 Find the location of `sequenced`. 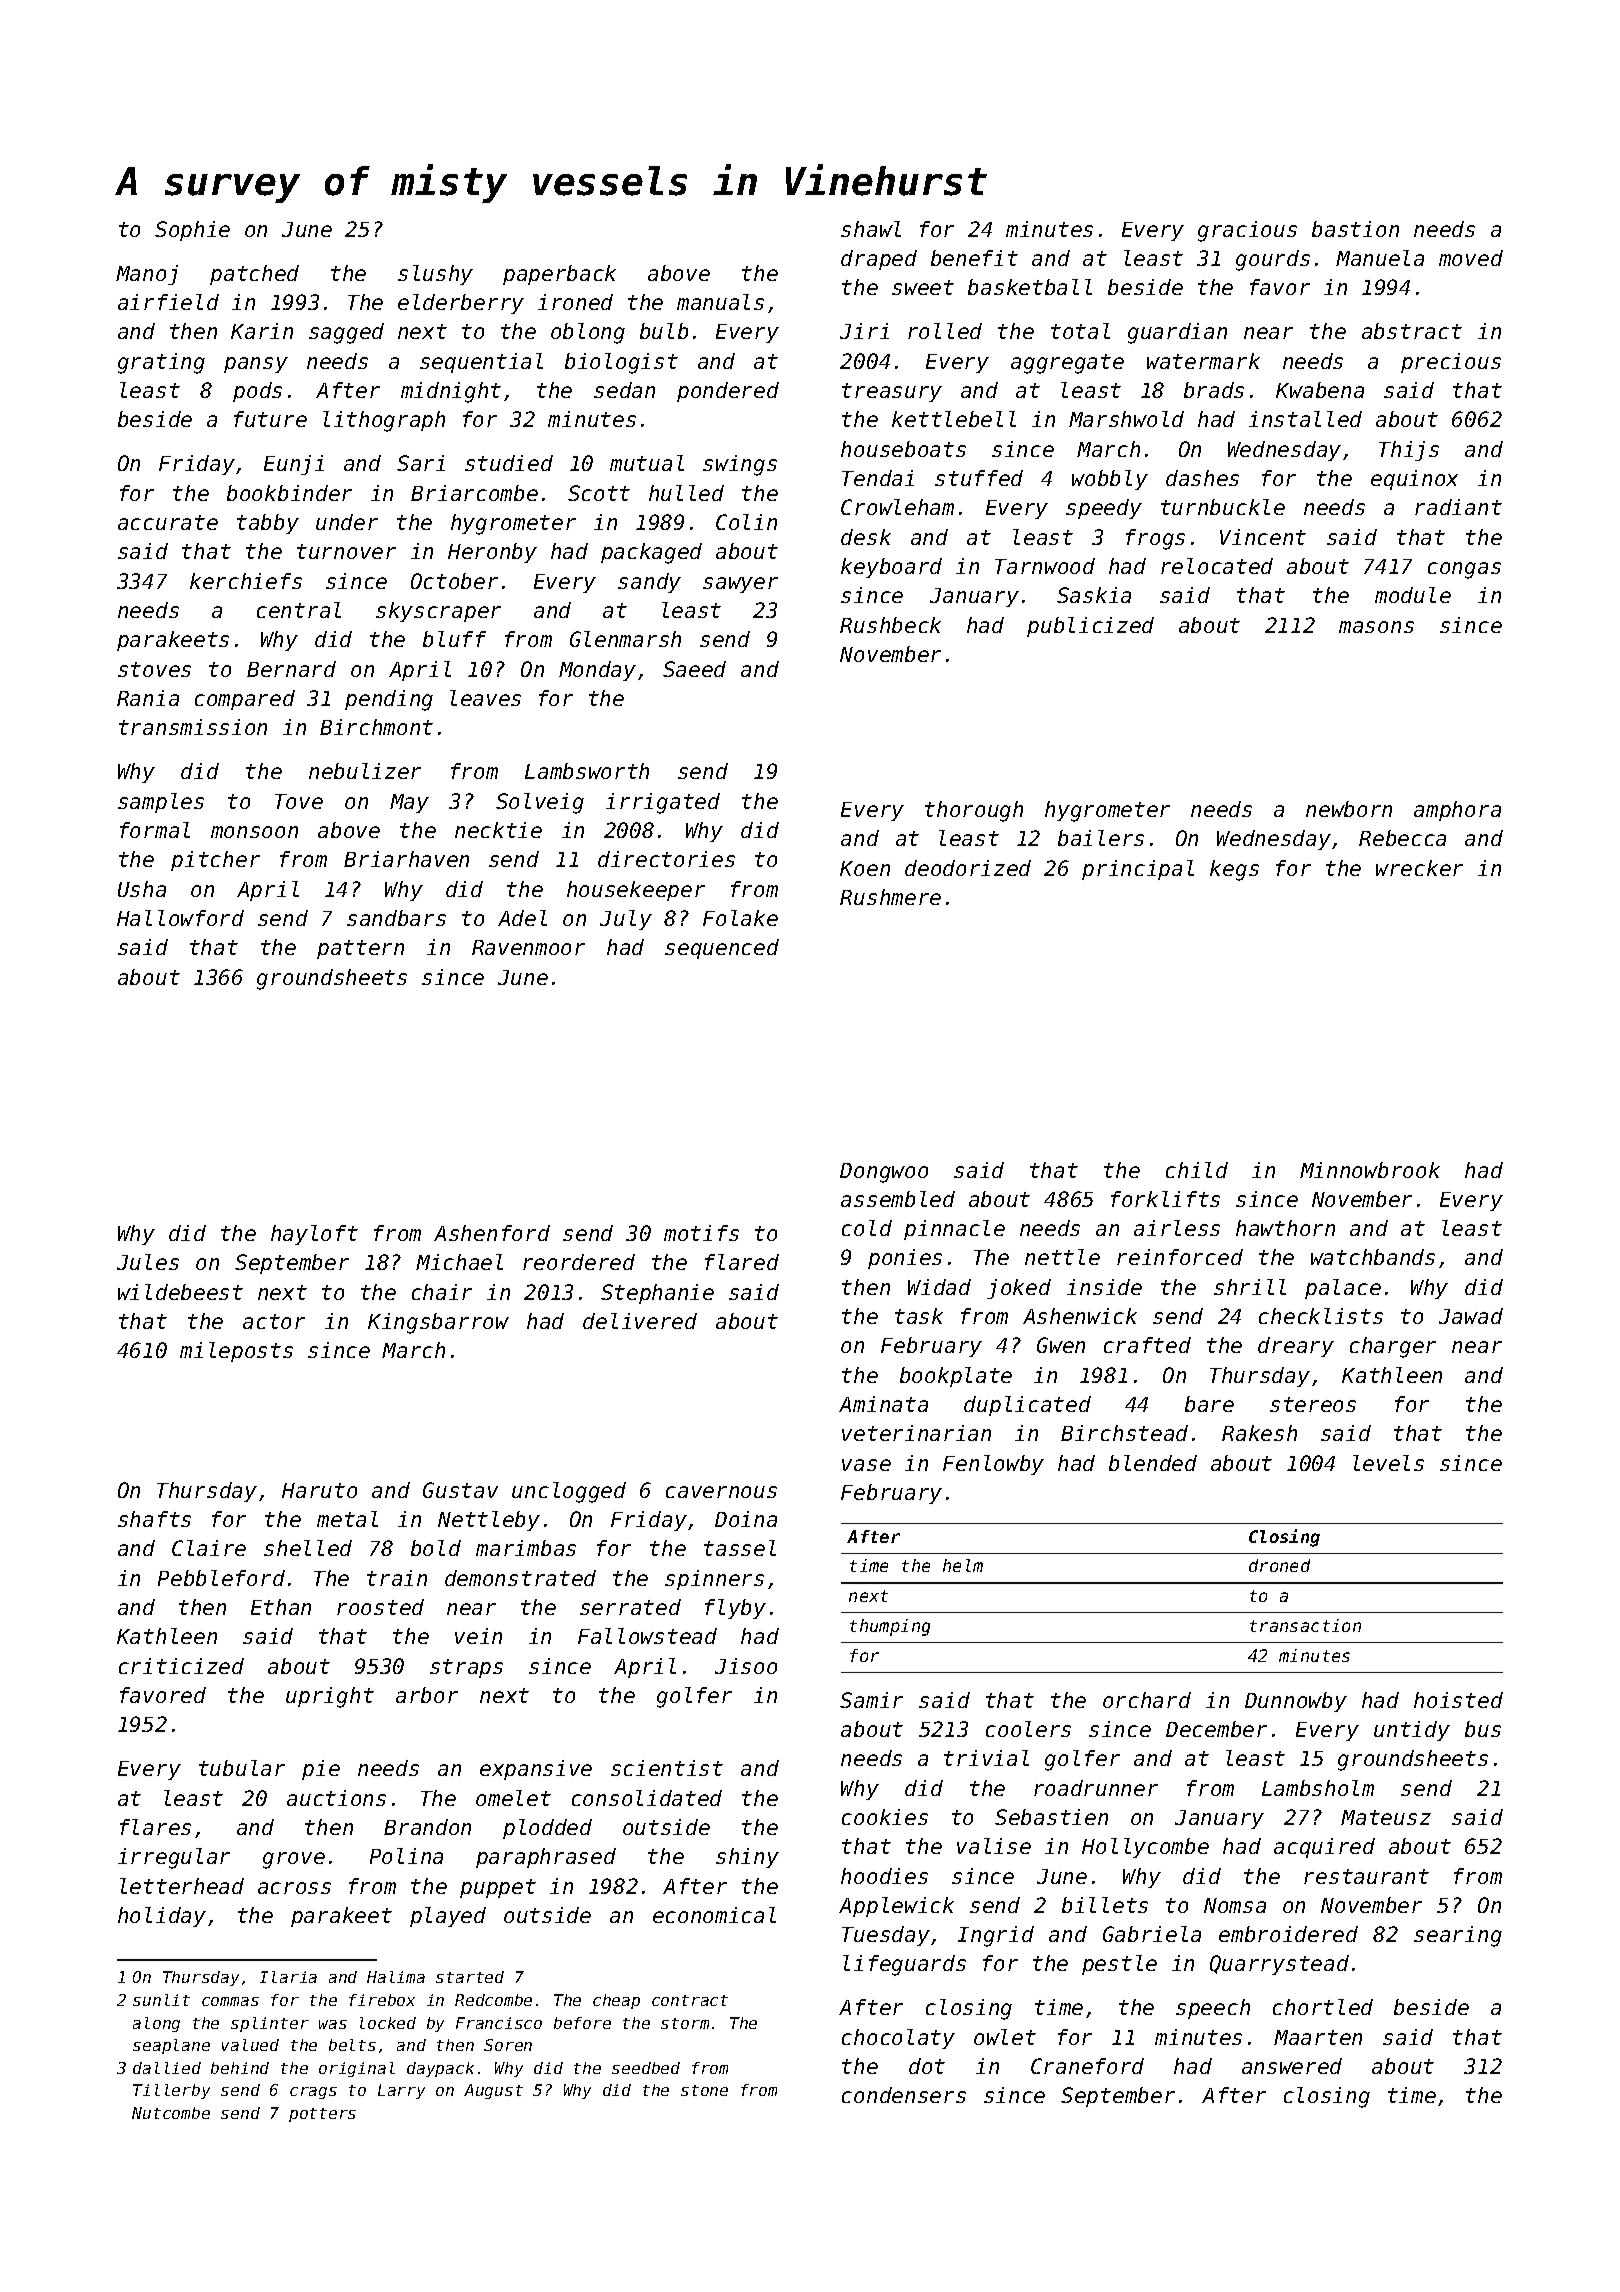

sequenced is located at coordinates (722, 949).
